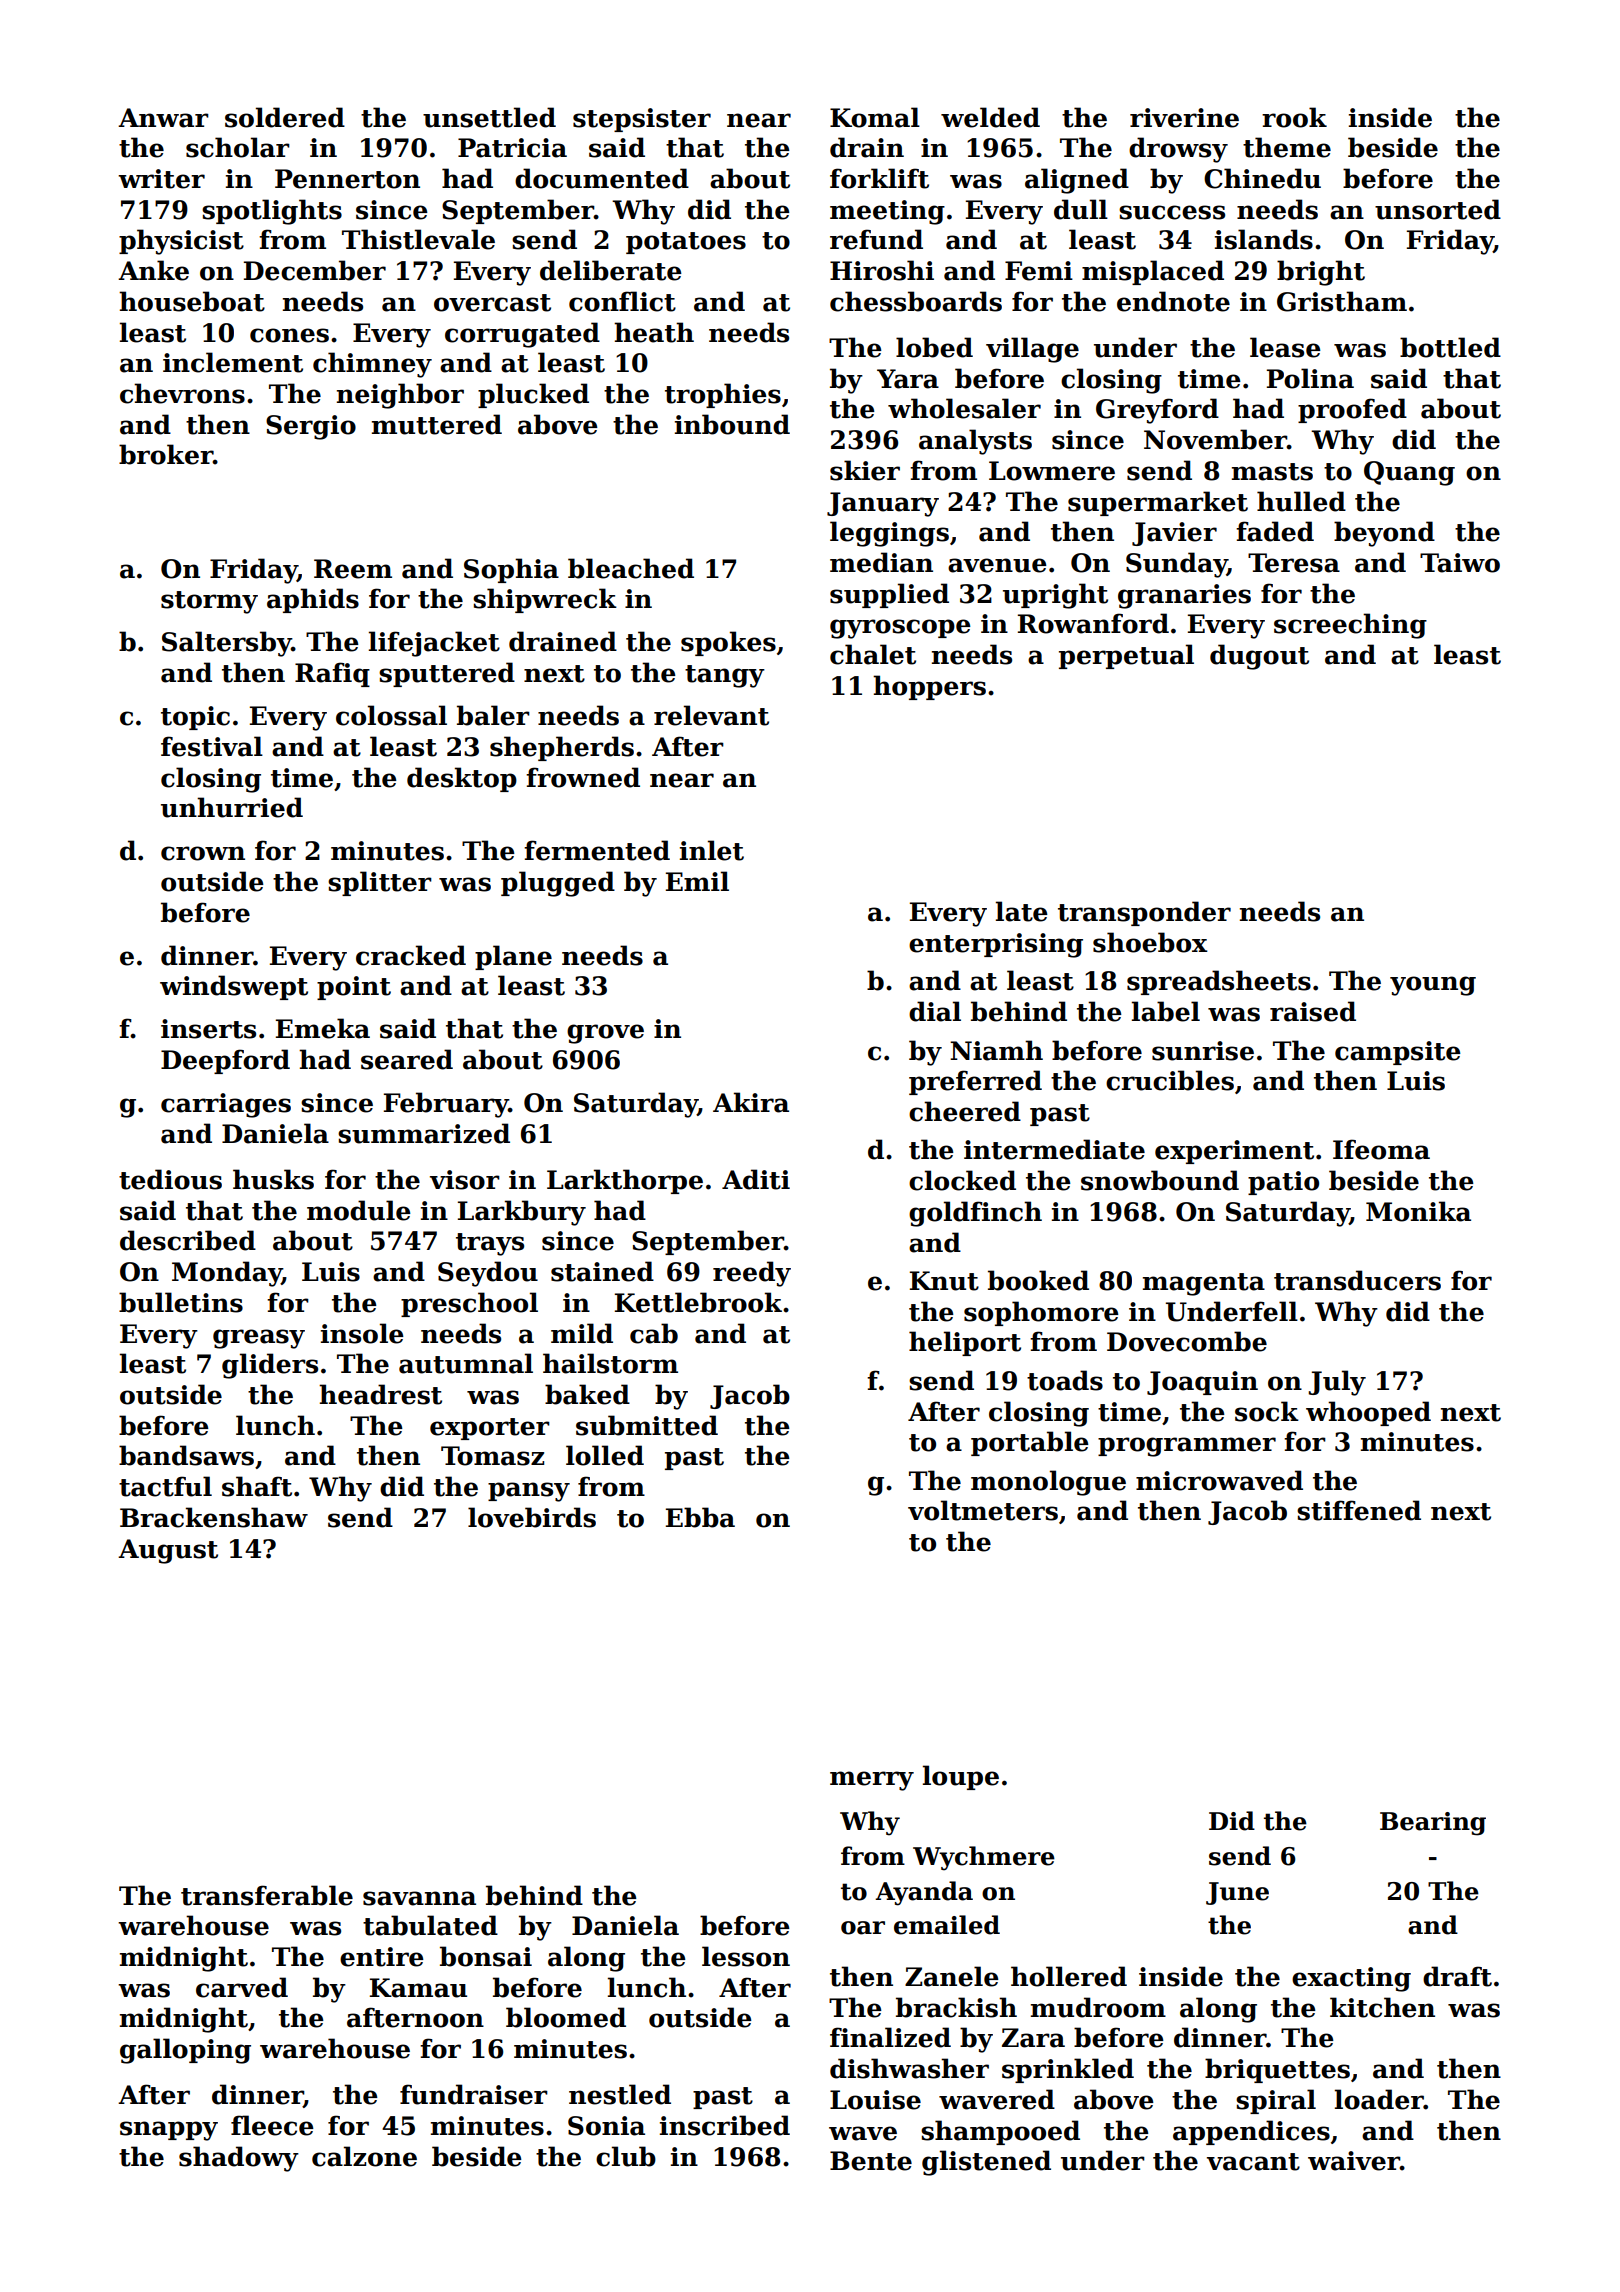  Describe the element at coordinates (622, 301) in the screenshot. I see `conflict` at that location.
